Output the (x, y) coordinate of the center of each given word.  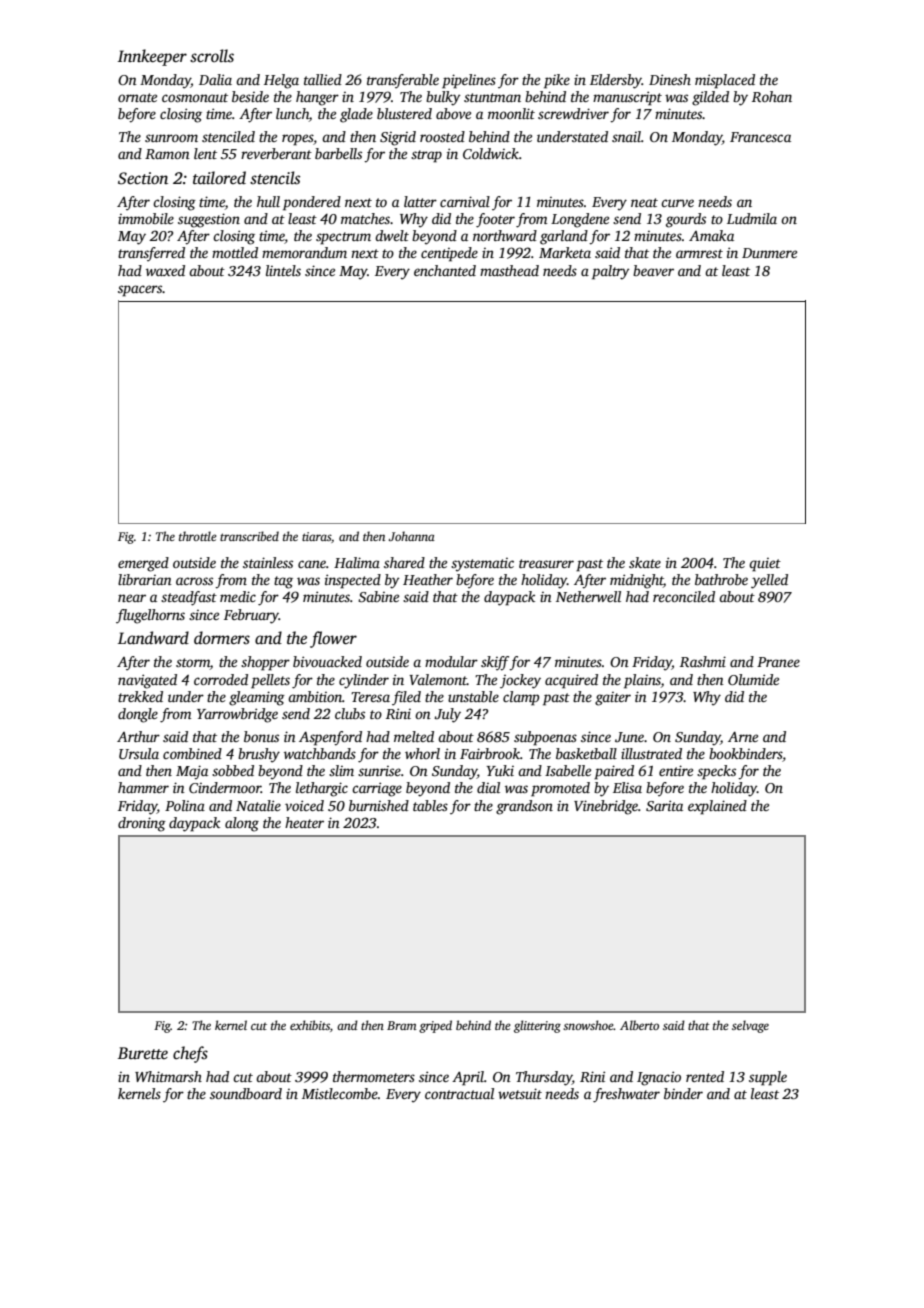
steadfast (189, 598)
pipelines (469, 81)
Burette (143, 1053)
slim (341, 770)
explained (717, 807)
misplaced (725, 81)
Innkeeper (152, 57)
